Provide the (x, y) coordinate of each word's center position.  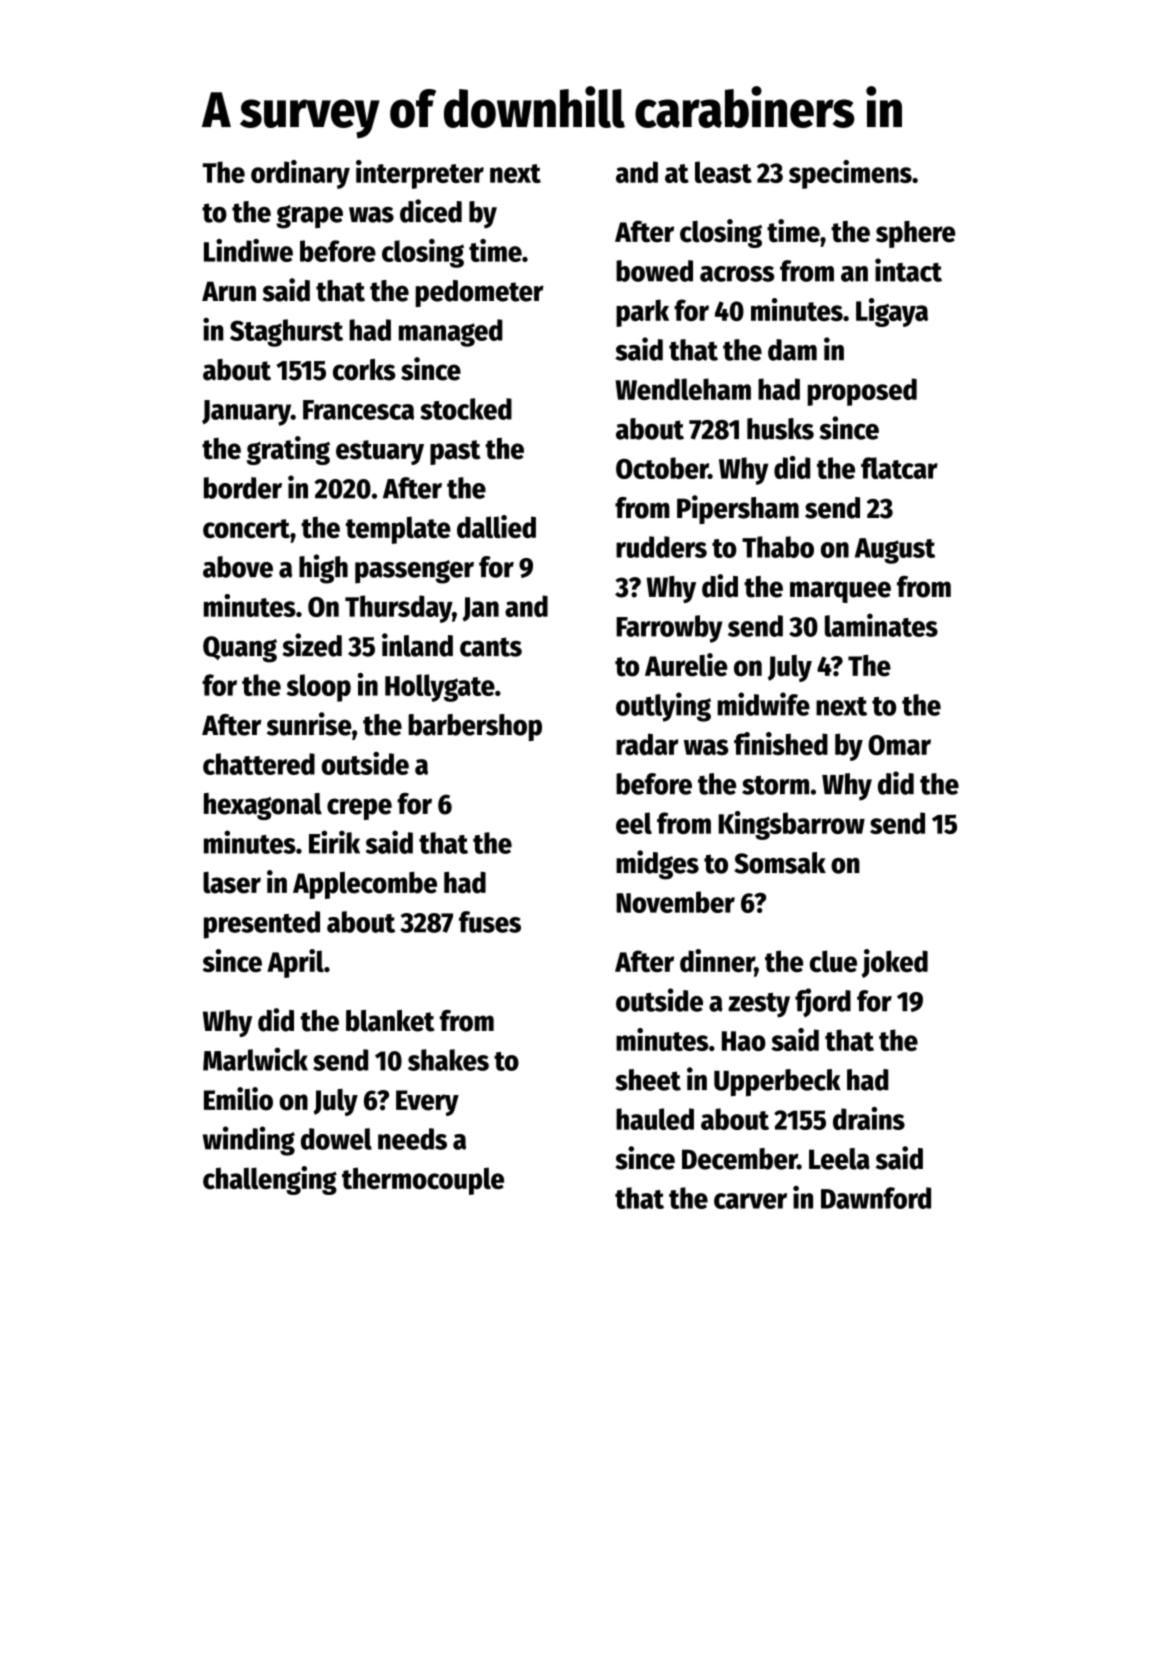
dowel (336, 1139)
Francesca (358, 410)
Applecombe (365, 885)
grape (309, 217)
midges (657, 865)
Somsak (780, 863)
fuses (490, 922)
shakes (448, 1060)
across (737, 274)
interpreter (420, 174)
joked (894, 963)
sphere (916, 234)
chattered (259, 764)
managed (451, 333)
